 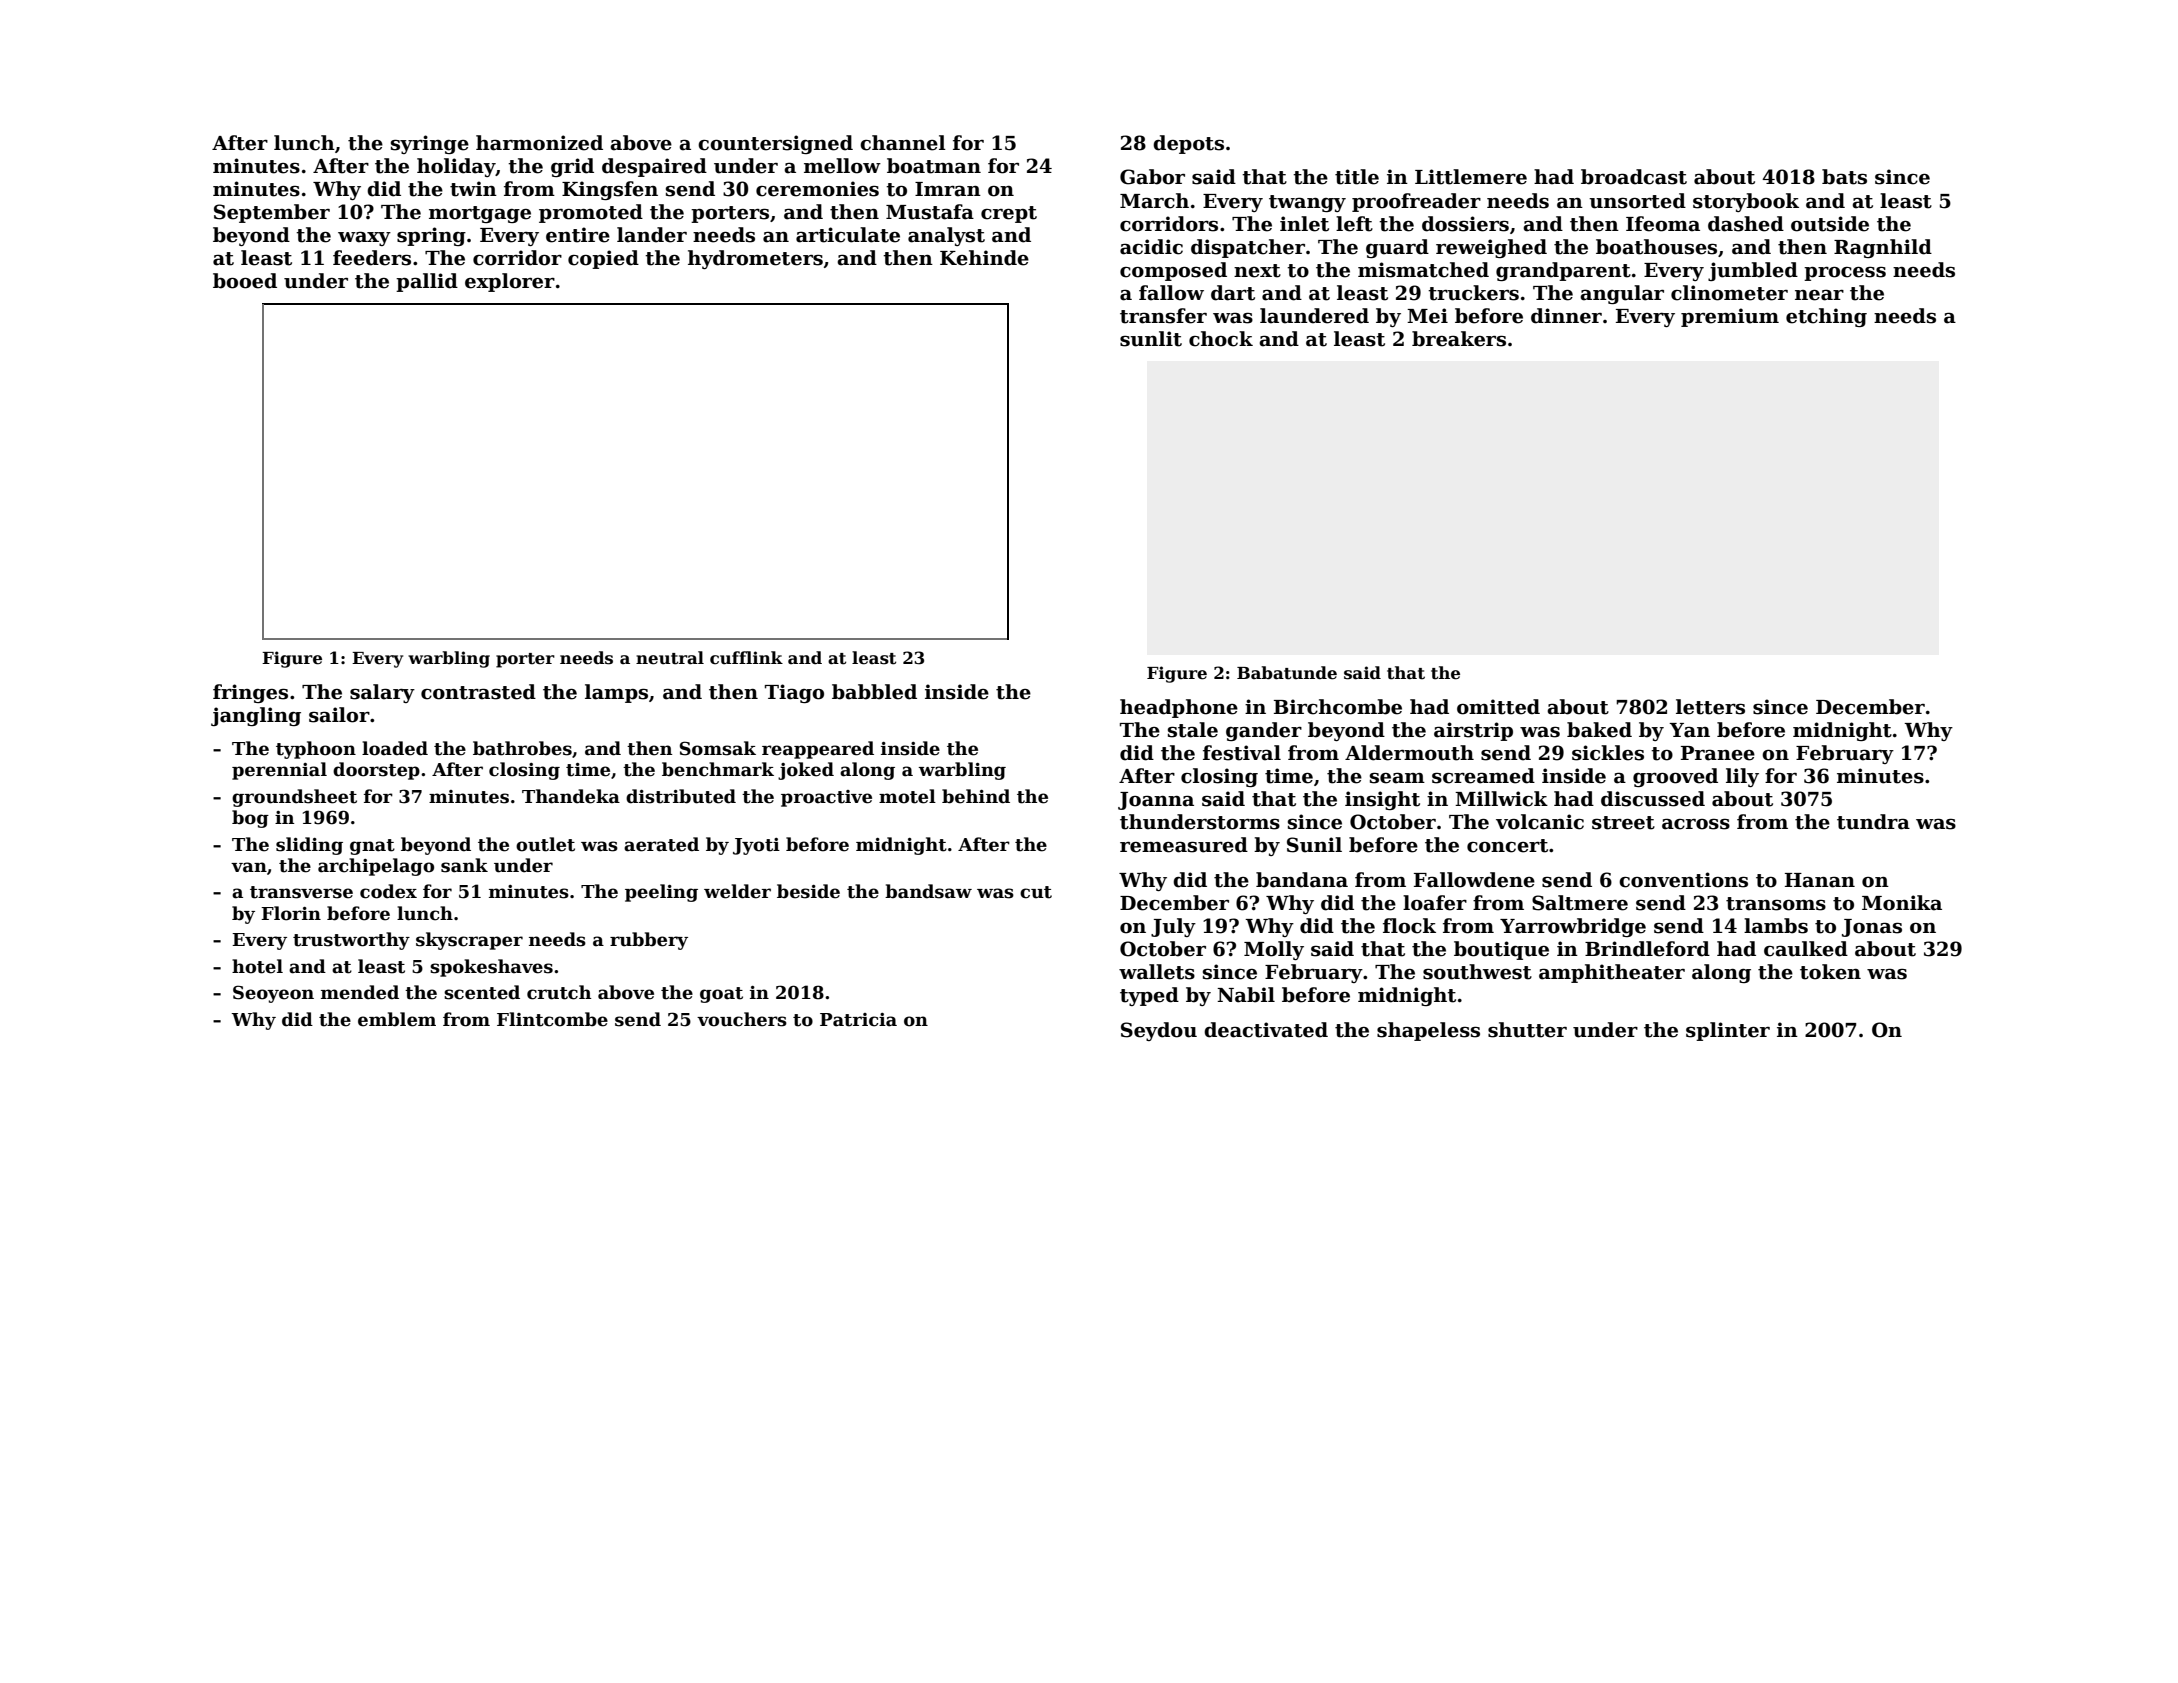 I want to click on emblem, so click(x=397, y=1019).
